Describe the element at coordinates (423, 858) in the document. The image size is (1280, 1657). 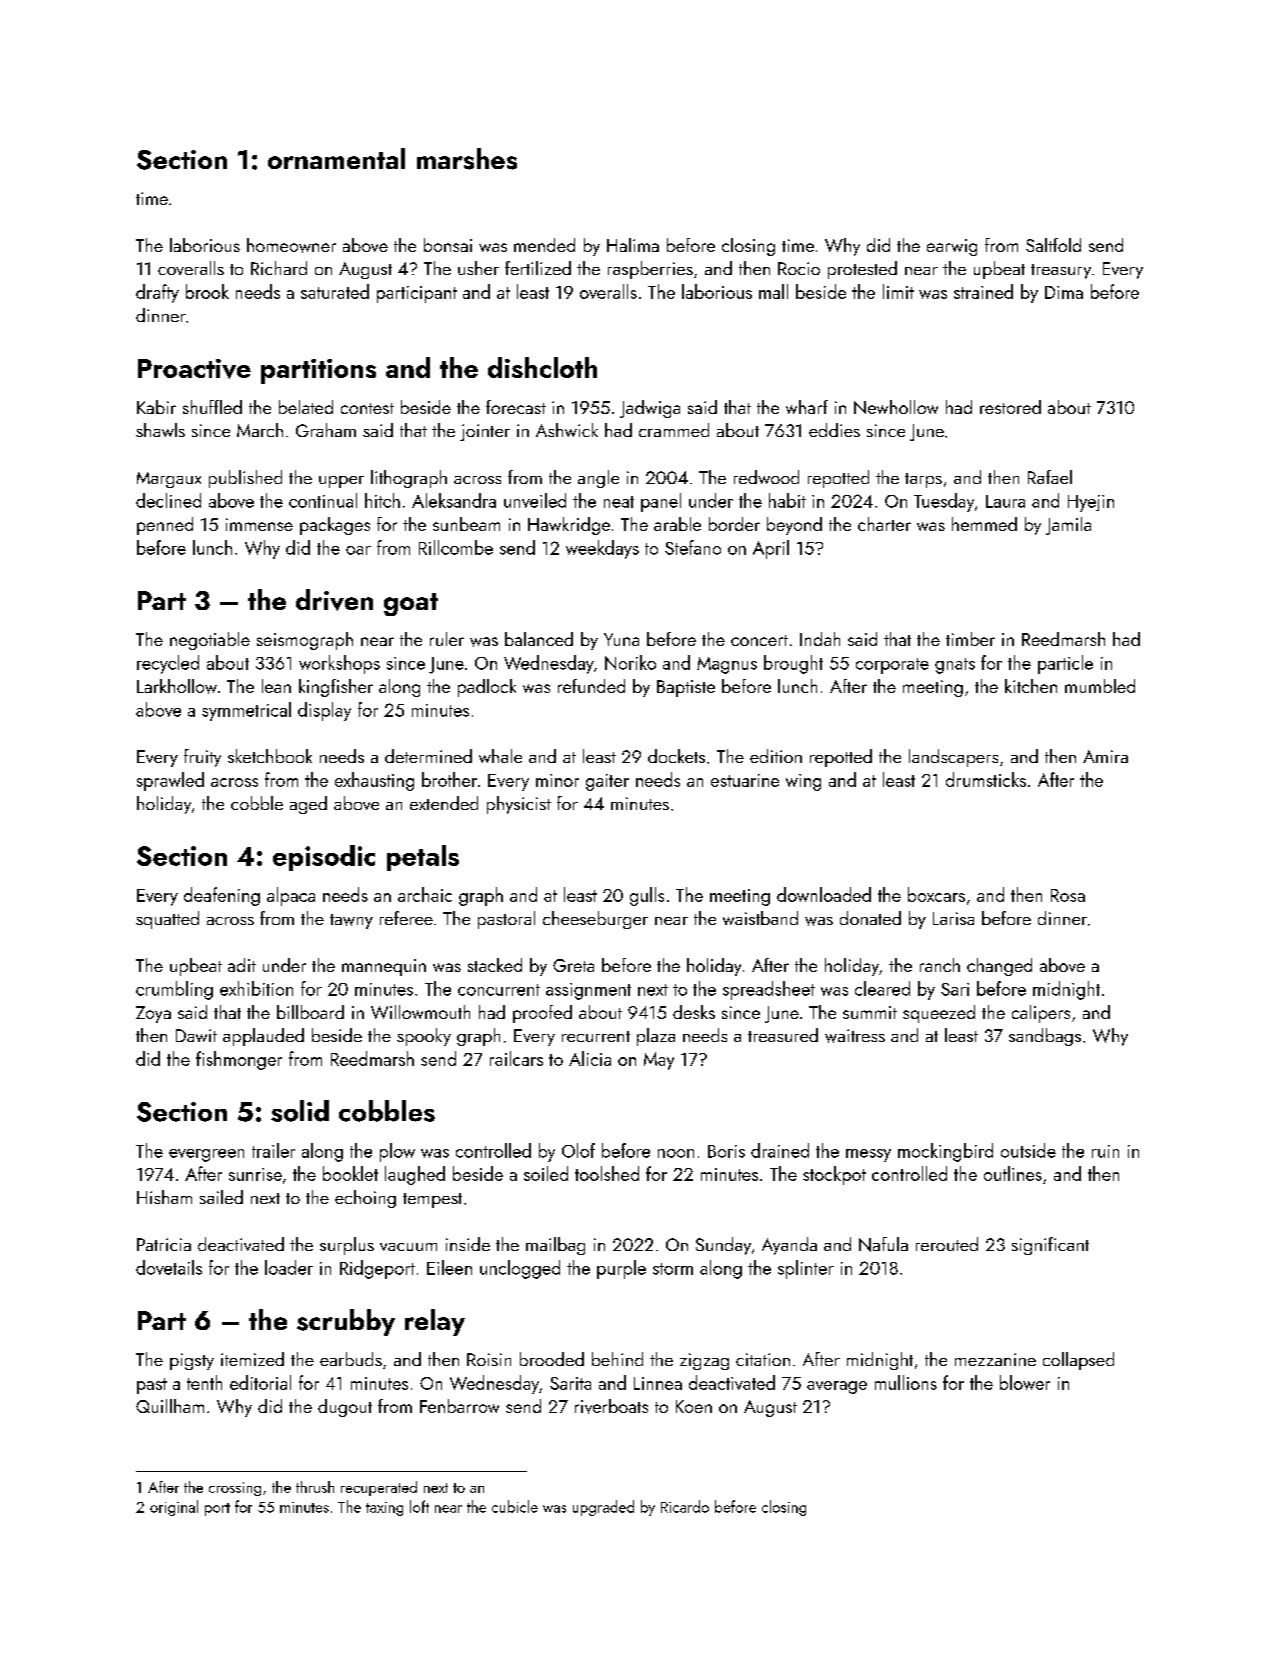
I see `petals` at that location.
